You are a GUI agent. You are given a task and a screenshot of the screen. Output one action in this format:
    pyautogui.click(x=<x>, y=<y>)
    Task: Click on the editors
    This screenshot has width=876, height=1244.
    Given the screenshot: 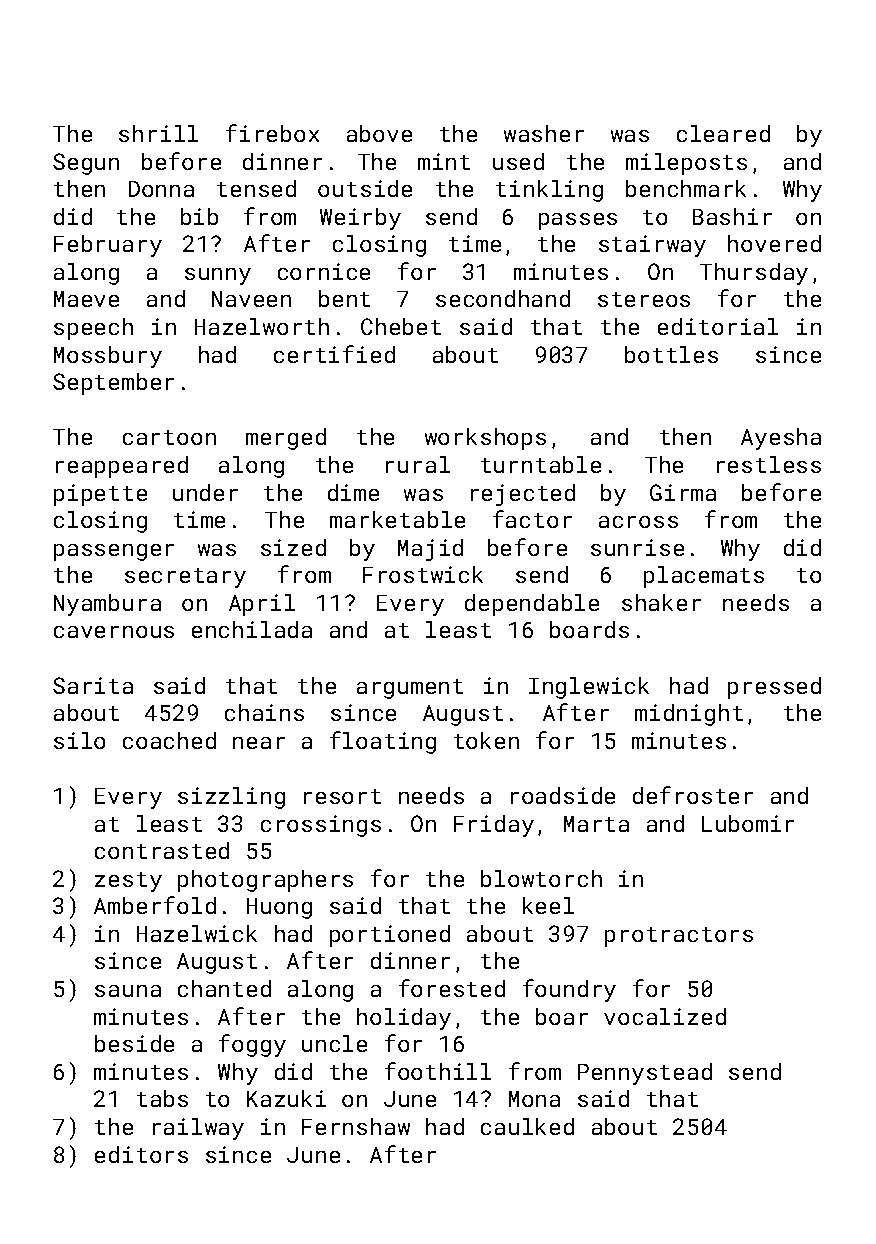 What is the action you would take?
    pyautogui.click(x=141, y=1154)
